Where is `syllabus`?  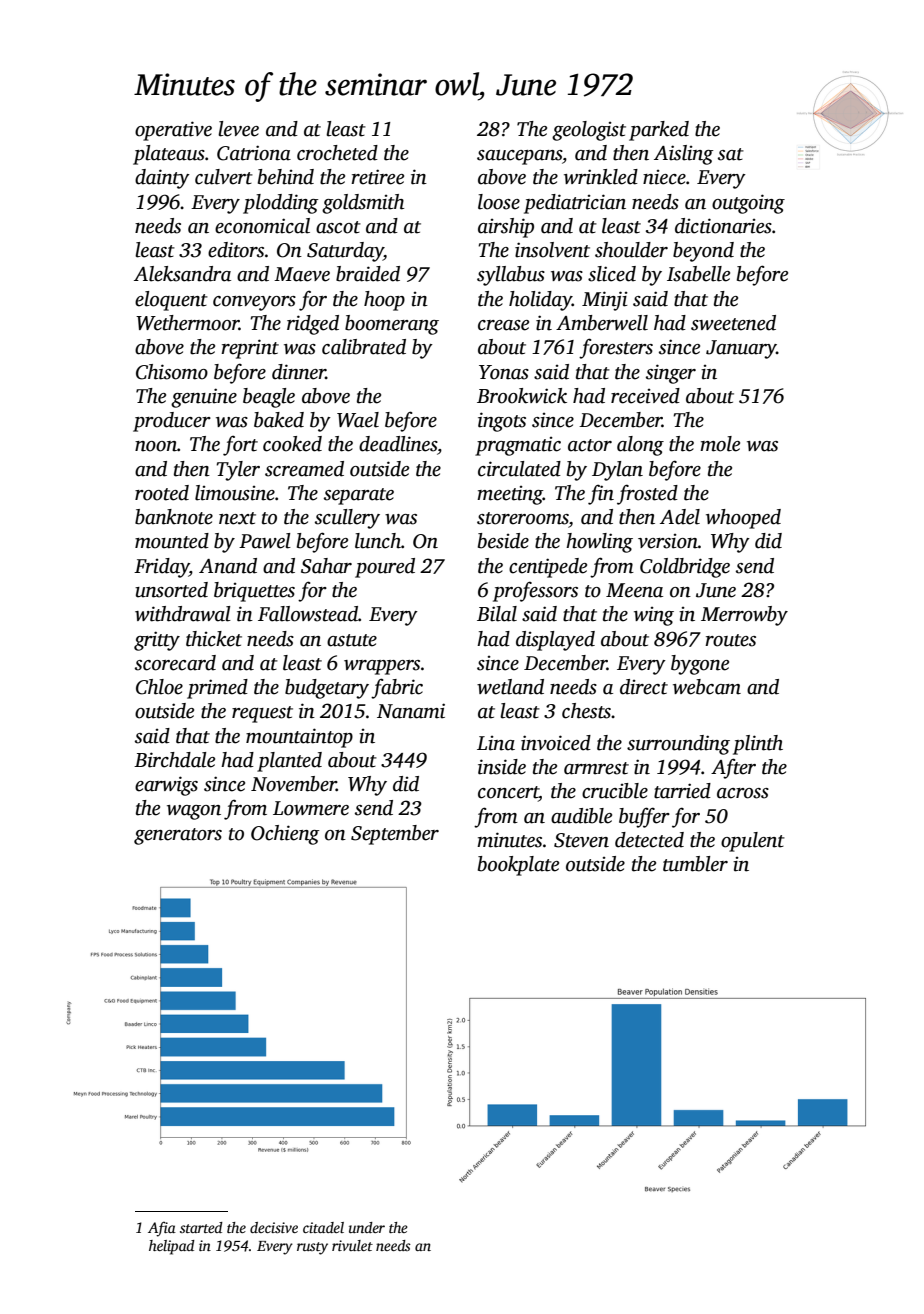 syllabus is located at coordinates (511, 276).
